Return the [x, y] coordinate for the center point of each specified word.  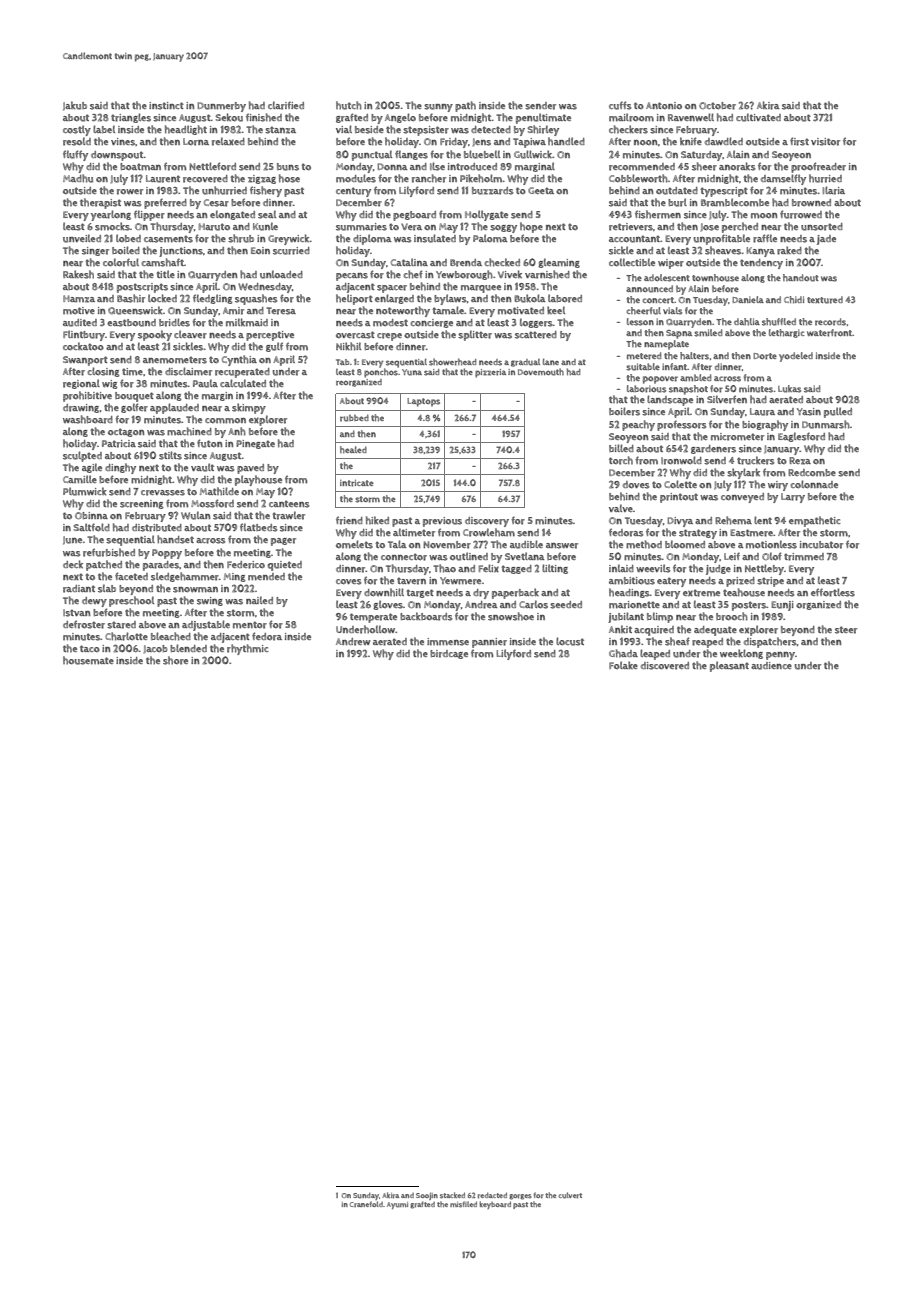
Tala [397, 544]
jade [826, 240]
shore [175, 660]
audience [771, 666]
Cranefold [366, 1204]
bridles [174, 322]
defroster [84, 624]
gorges [520, 1197]
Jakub [75, 106]
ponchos [381, 373]
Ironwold [681, 460]
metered [644, 356]
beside [369, 130]
